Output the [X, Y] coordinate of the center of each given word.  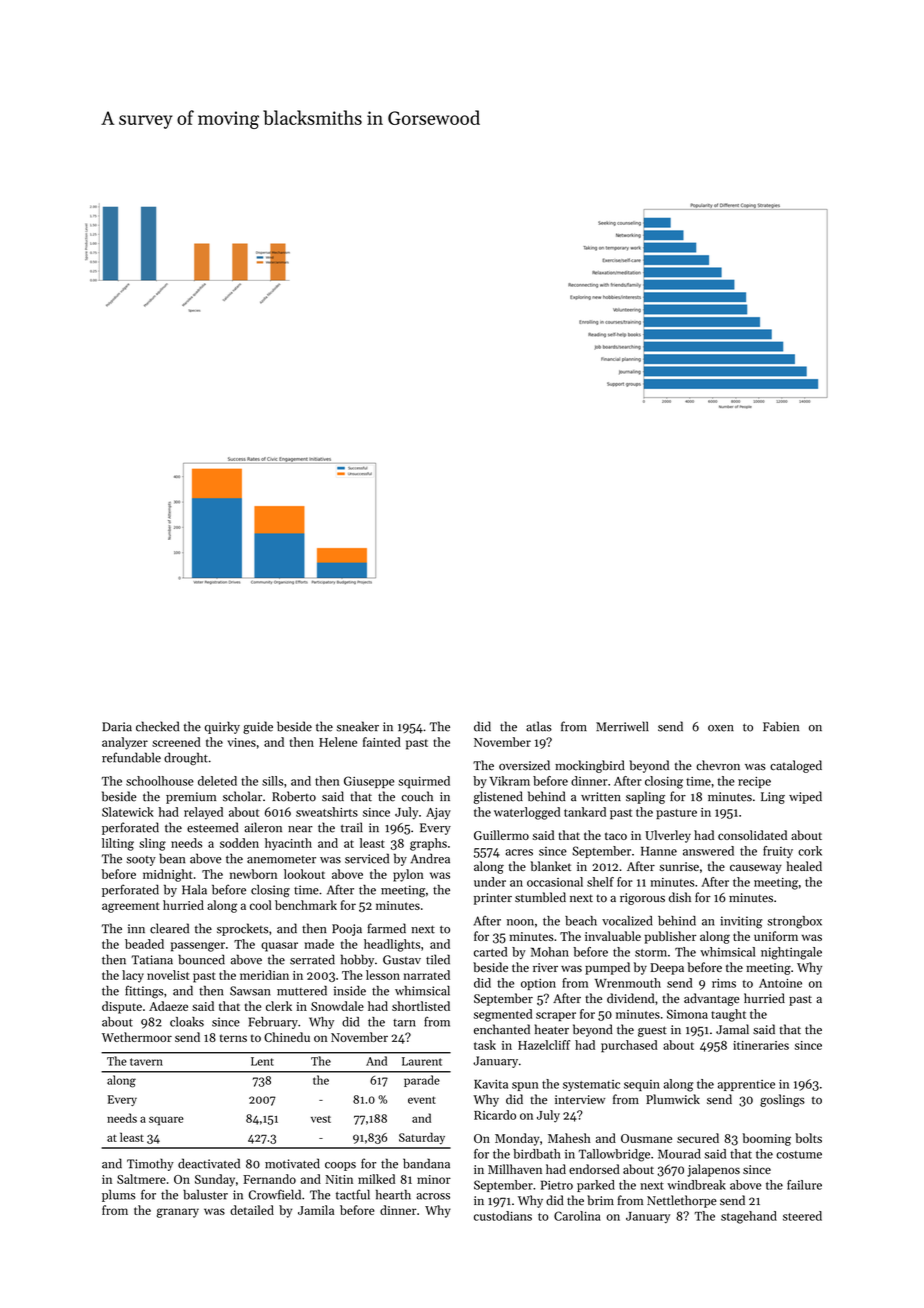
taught [728, 1015]
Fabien [781, 726]
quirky [222, 727]
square [166, 1120]
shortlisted [421, 1006]
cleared [169, 928]
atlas [539, 726]
